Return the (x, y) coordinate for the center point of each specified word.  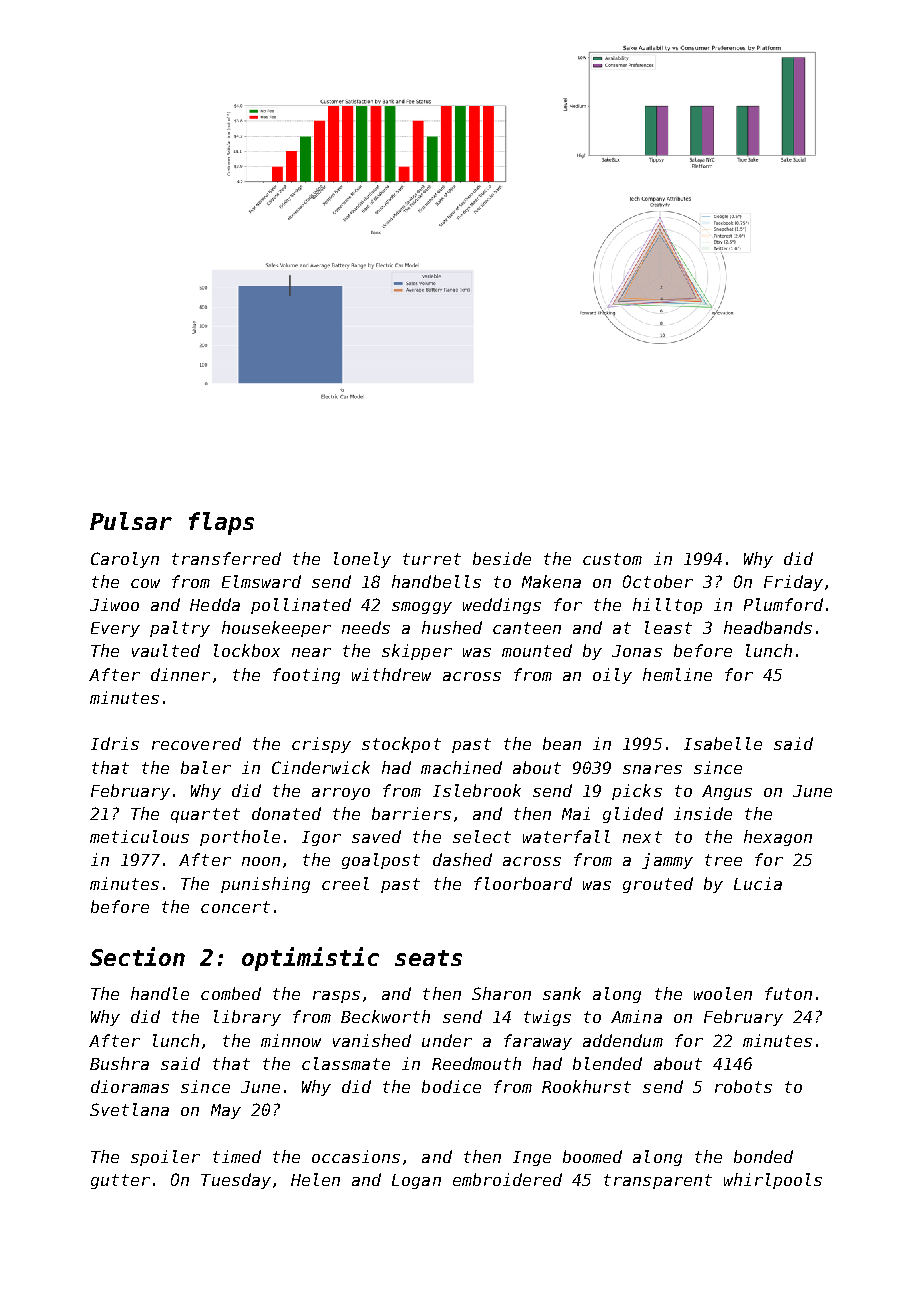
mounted (537, 650)
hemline (677, 674)
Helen (315, 1179)
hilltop (667, 606)
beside (502, 558)
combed (231, 993)
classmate (346, 1063)
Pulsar (131, 521)
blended (607, 1063)
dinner (180, 674)
